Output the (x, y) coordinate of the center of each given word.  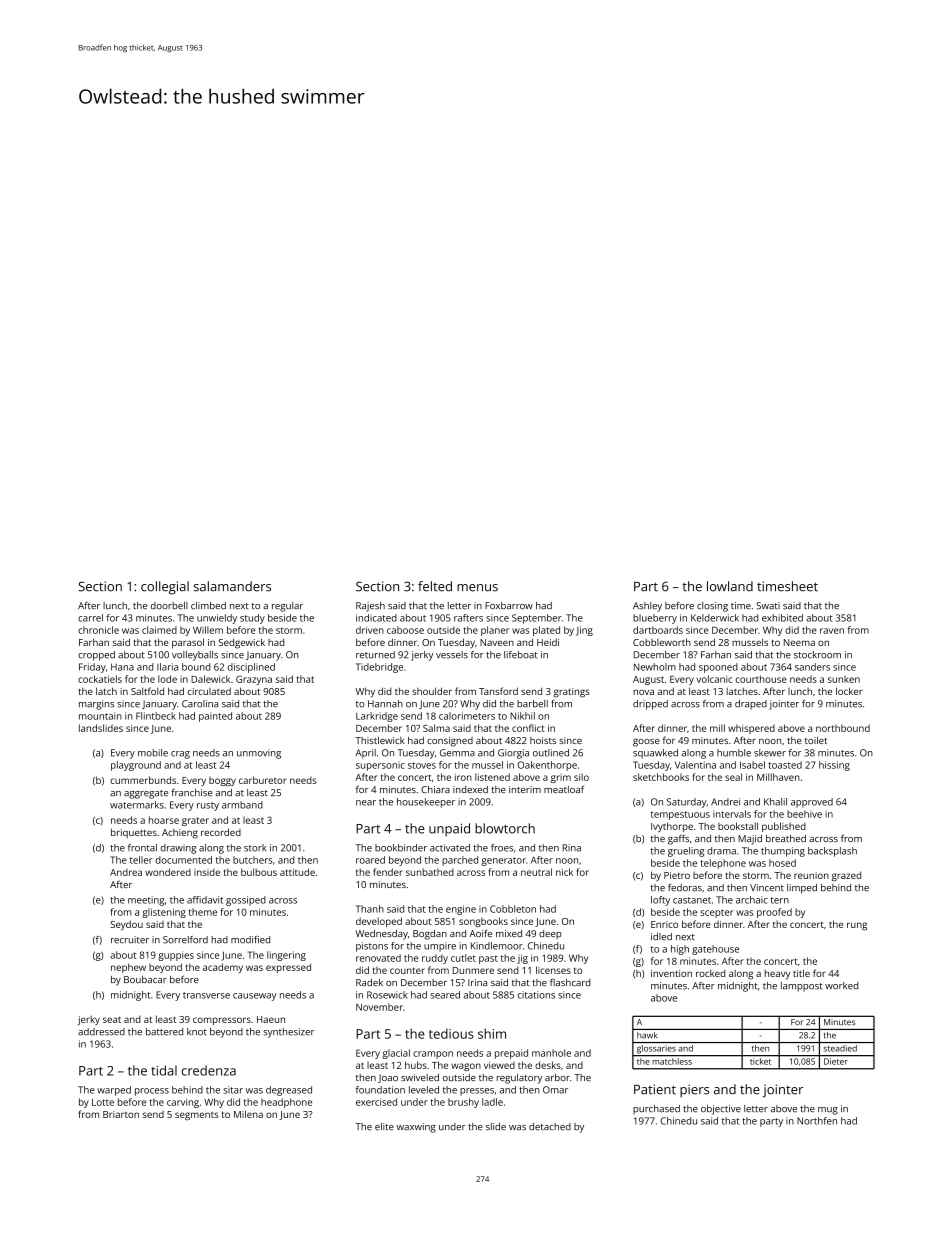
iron (463, 777)
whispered (751, 729)
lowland (730, 586)
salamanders (232, 586)
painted (215, 717)
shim (492, 1033)
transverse (206, 995)
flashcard (570, 982)
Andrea (126, 872)
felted (435, 586)
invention (671, 973)
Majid (750, 840)
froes (502, 848)
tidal (164, 1070)
